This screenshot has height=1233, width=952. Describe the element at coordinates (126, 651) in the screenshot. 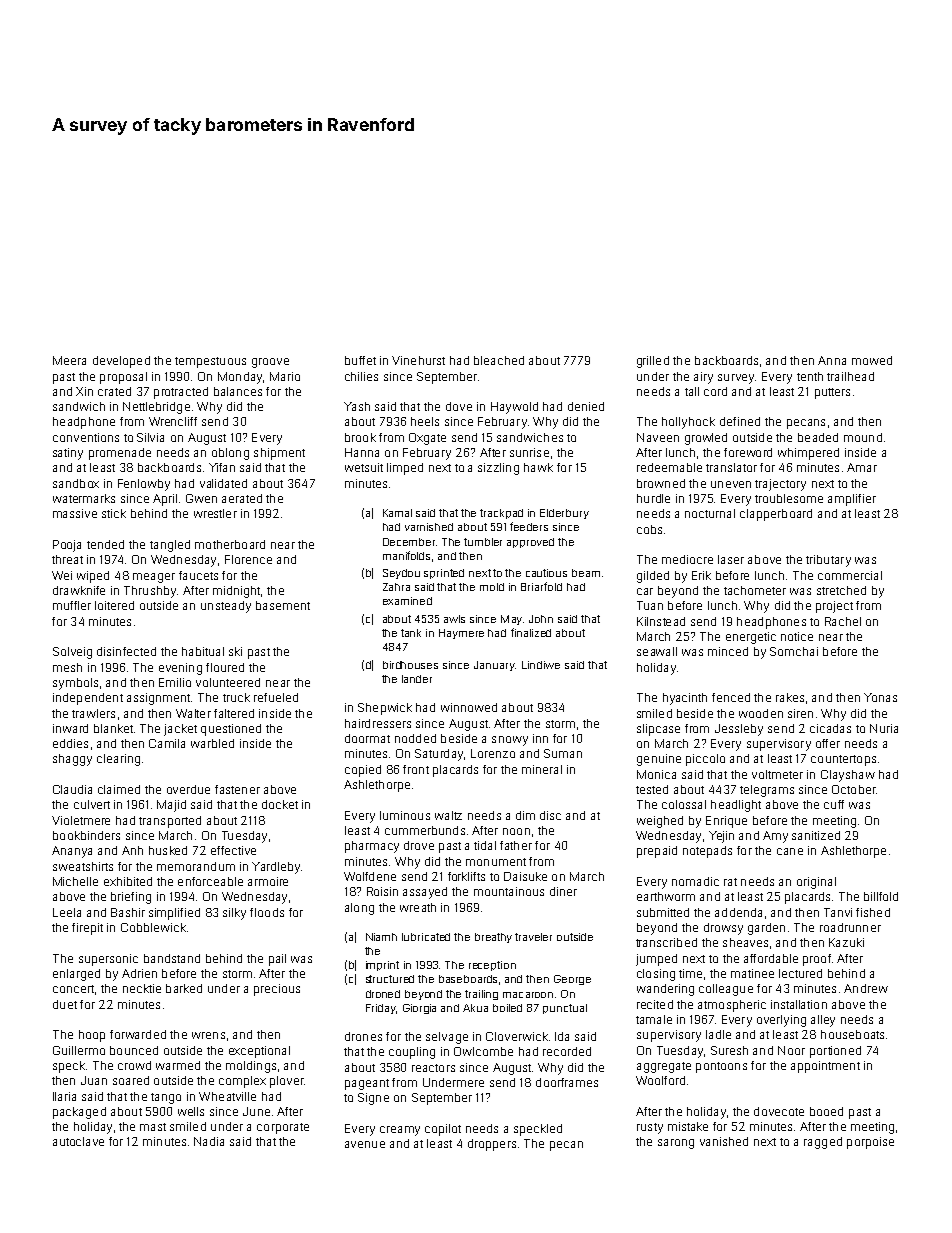

I see `disinfected` at that location.
